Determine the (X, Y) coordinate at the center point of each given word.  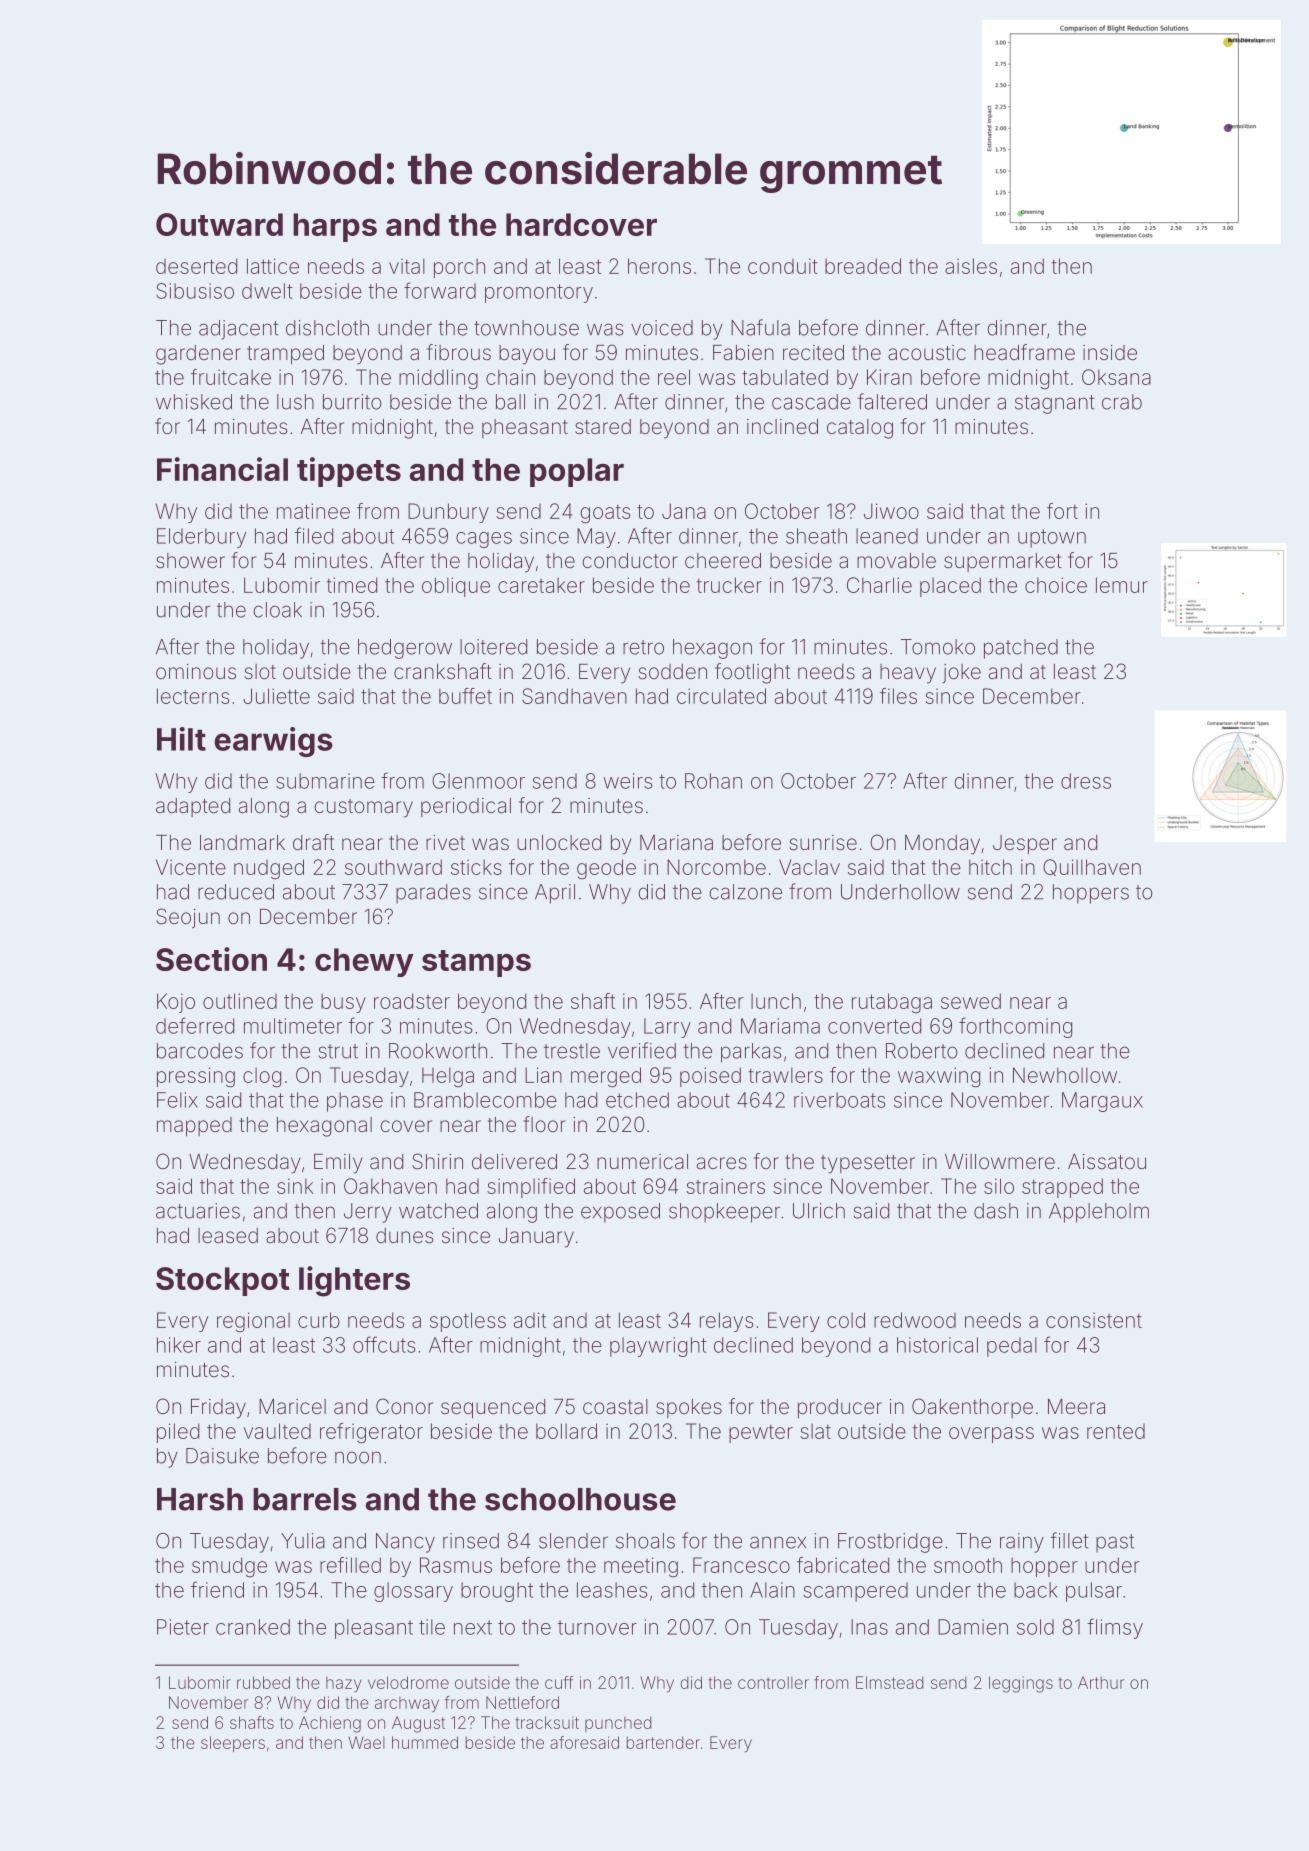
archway (407, 1704)
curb (319, 1320)
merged (606, 1077)
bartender (663, 1742)
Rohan (713, 781)
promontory (539, 293)
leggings (1021, 1684)
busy (343, 1003)
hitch (990, 867)
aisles (971, 266)
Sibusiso (195, 291)
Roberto (921, 1051)
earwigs (273, 742)
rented (1116, 1431)
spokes (689, 1408)
